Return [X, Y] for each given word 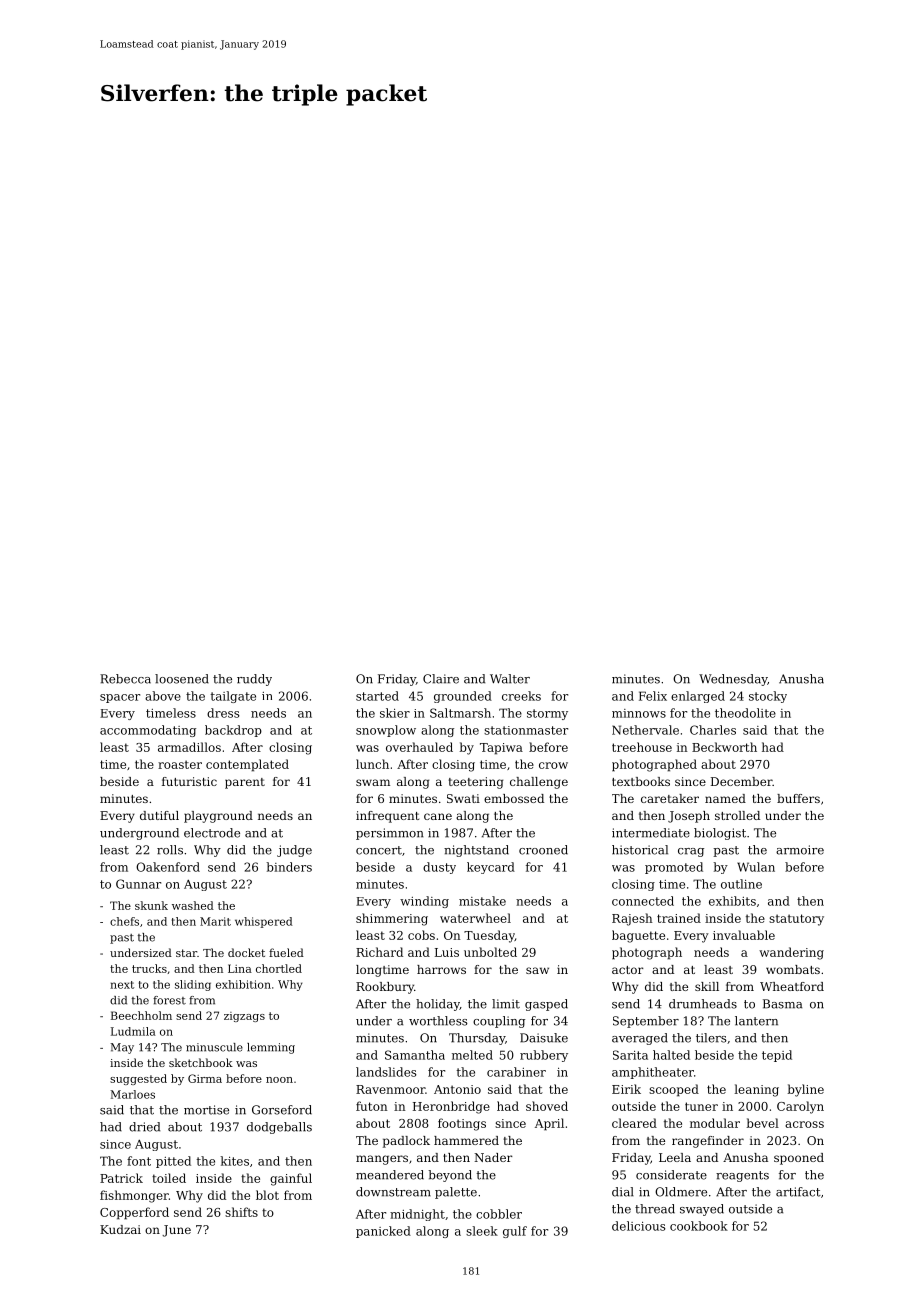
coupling [499, 1022]
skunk [151, 905]
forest [169, 1000]
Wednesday [733, 680]
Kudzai [120, 1229]
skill [707, 986]
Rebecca [125, 679]
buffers [798, 798]
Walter [510, 679]
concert [379, 850]
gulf [515, 1232]
